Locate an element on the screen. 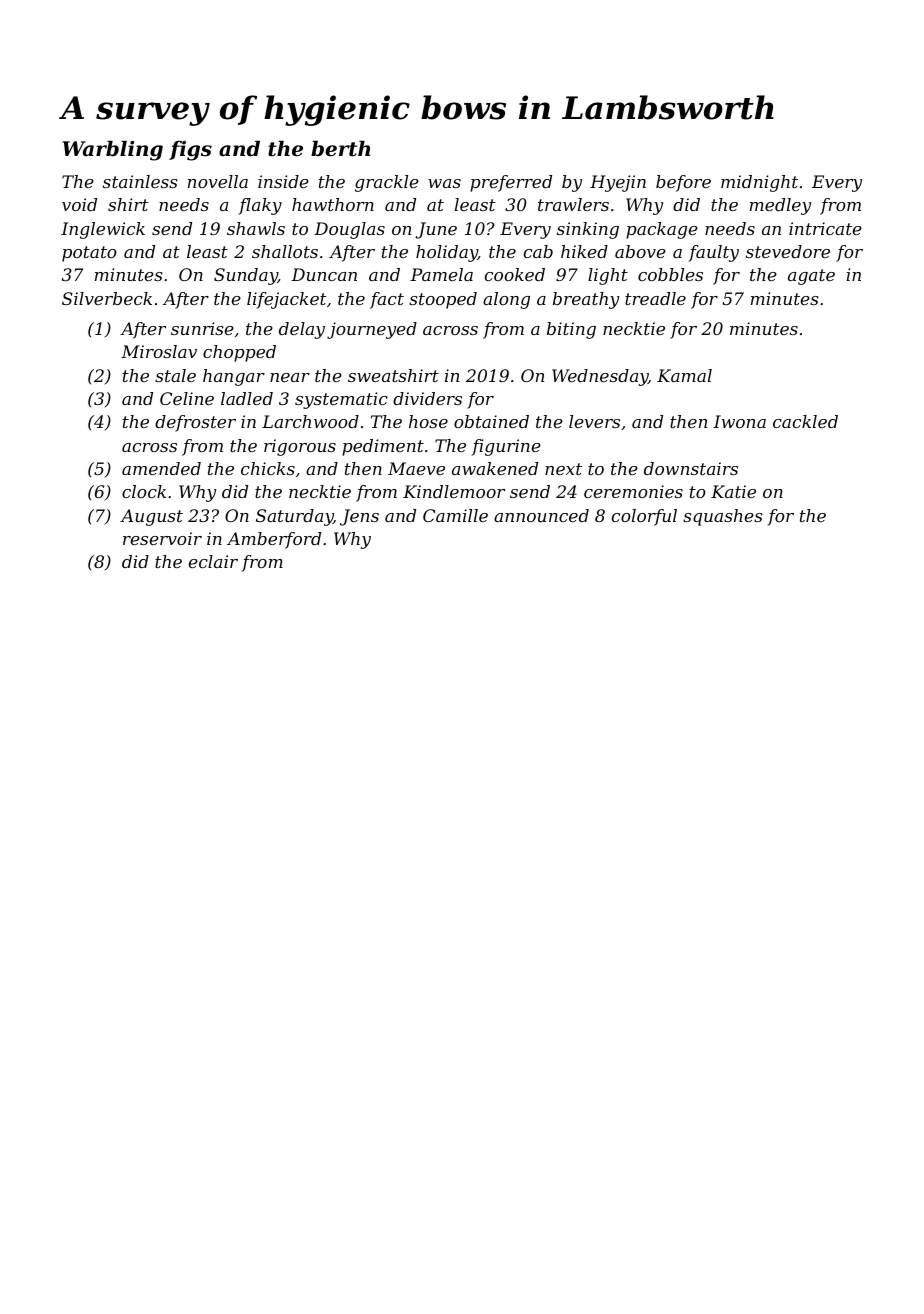 The image size is (924, 1314). cackled is located at coordinates (805, 421).
